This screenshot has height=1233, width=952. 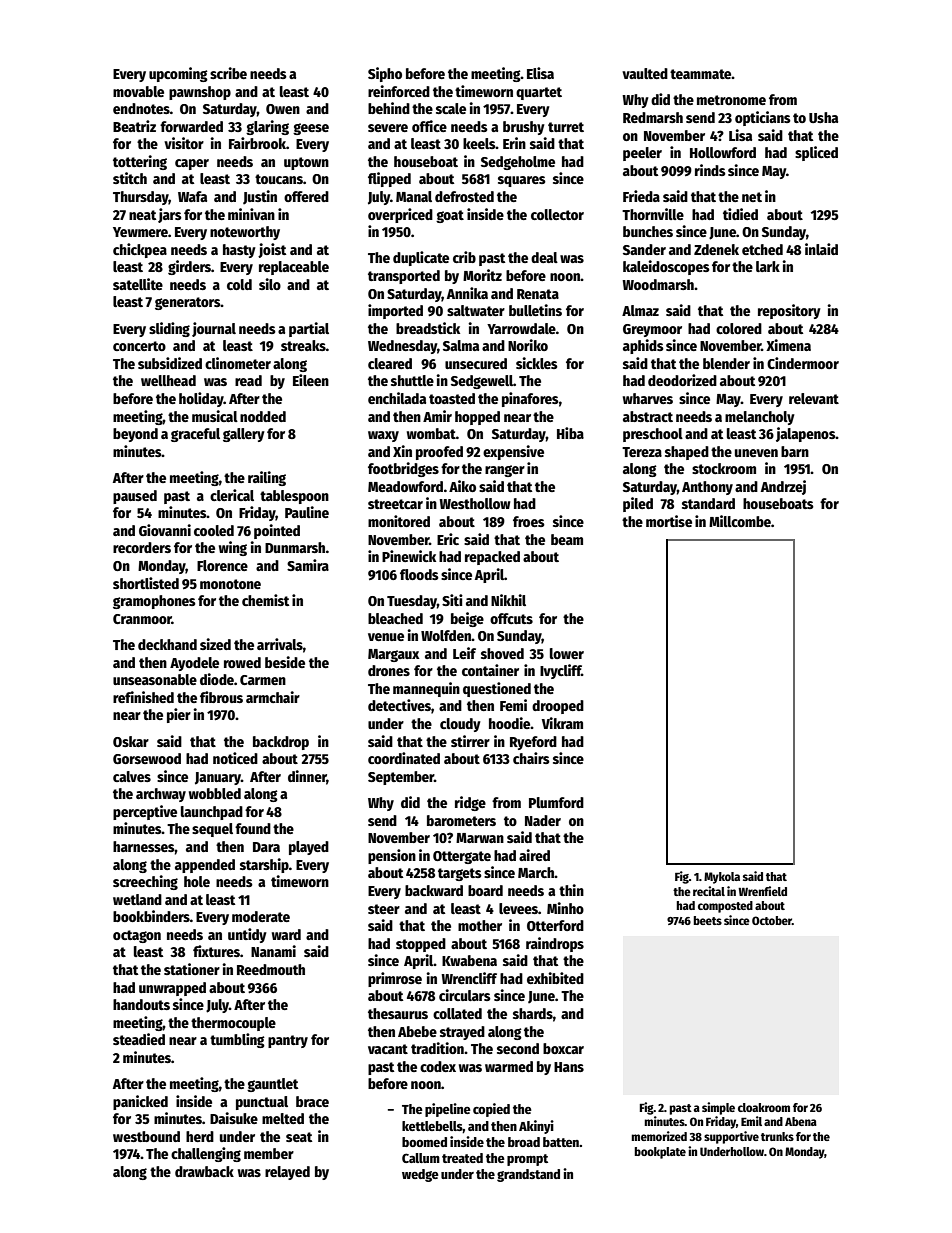 What do you see at coordinates (179, 715) in the screenshot?
I see `pier` at bounding box center [179, 715].
